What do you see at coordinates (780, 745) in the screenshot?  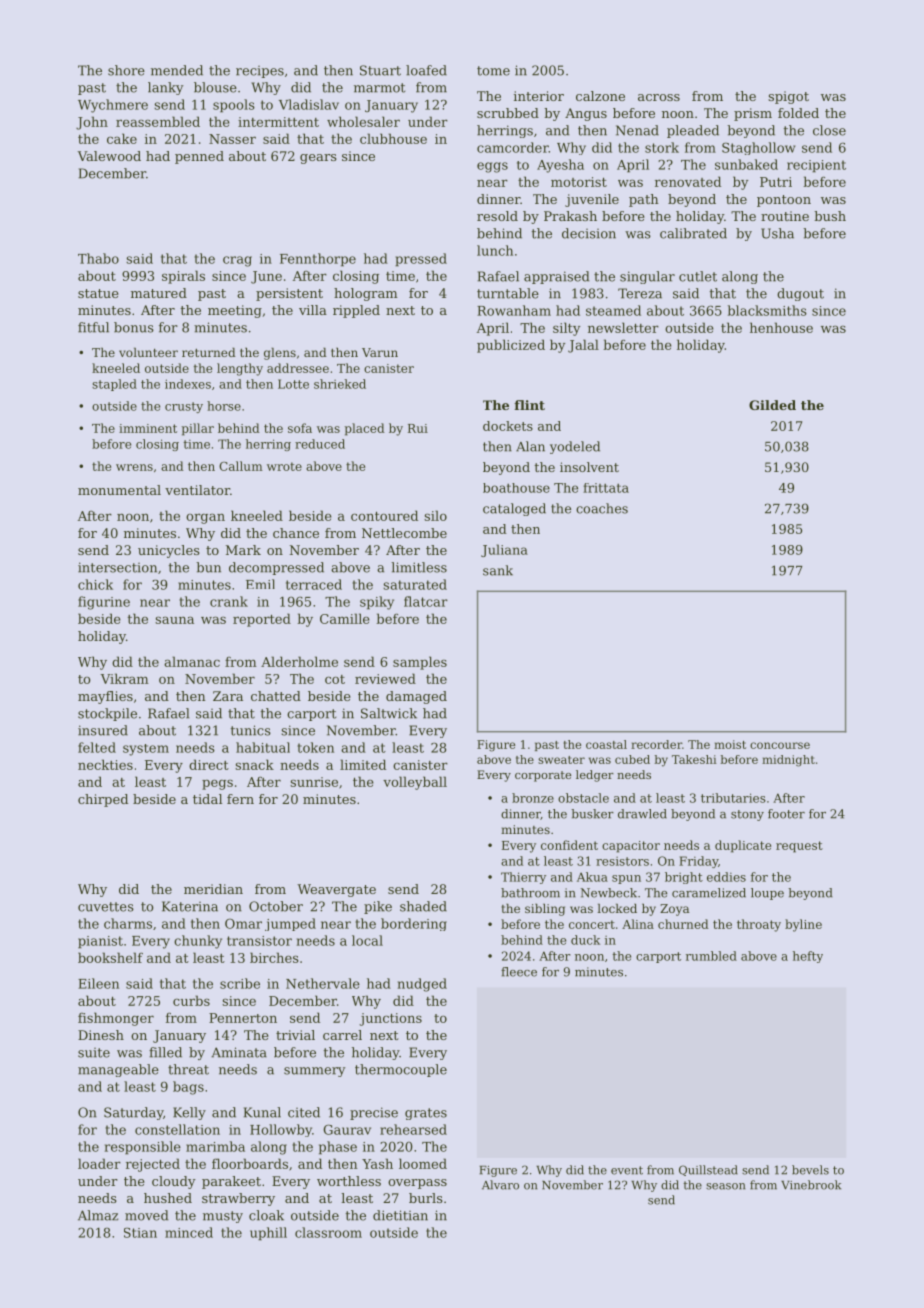 I see `concourse` at bounding box center [780, 745].
